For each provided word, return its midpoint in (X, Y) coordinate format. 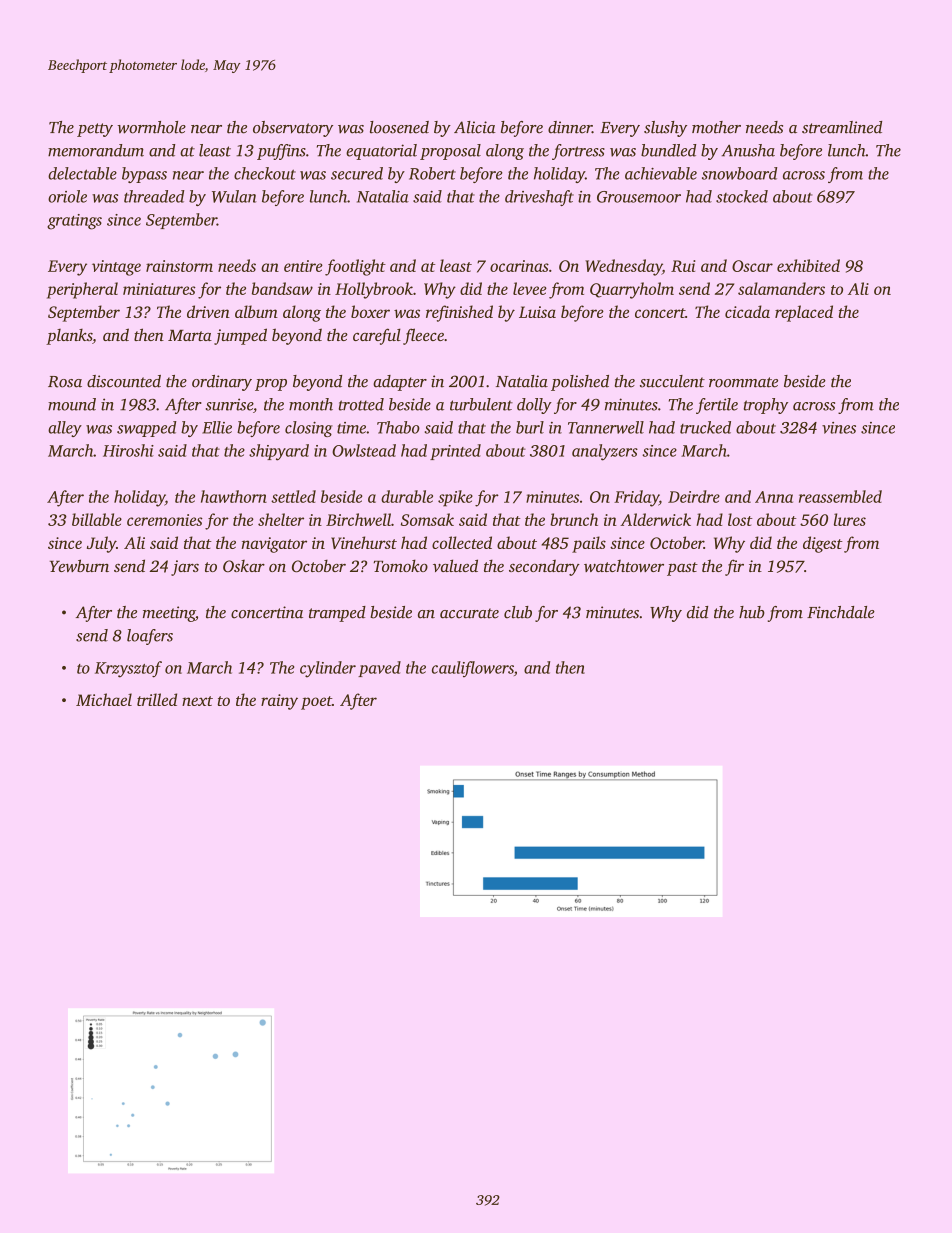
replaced (804, 313)
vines (839, 428)
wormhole (151, 127)
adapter (400, 383)
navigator (274, 545)
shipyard (279, 452)
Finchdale (841, 612)
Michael (104, 699)
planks (69, 337)
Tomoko (401, 565)
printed (455, 452)
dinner (570, 127)
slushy (665, 129)
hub (752, 612)
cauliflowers (473, 669)
